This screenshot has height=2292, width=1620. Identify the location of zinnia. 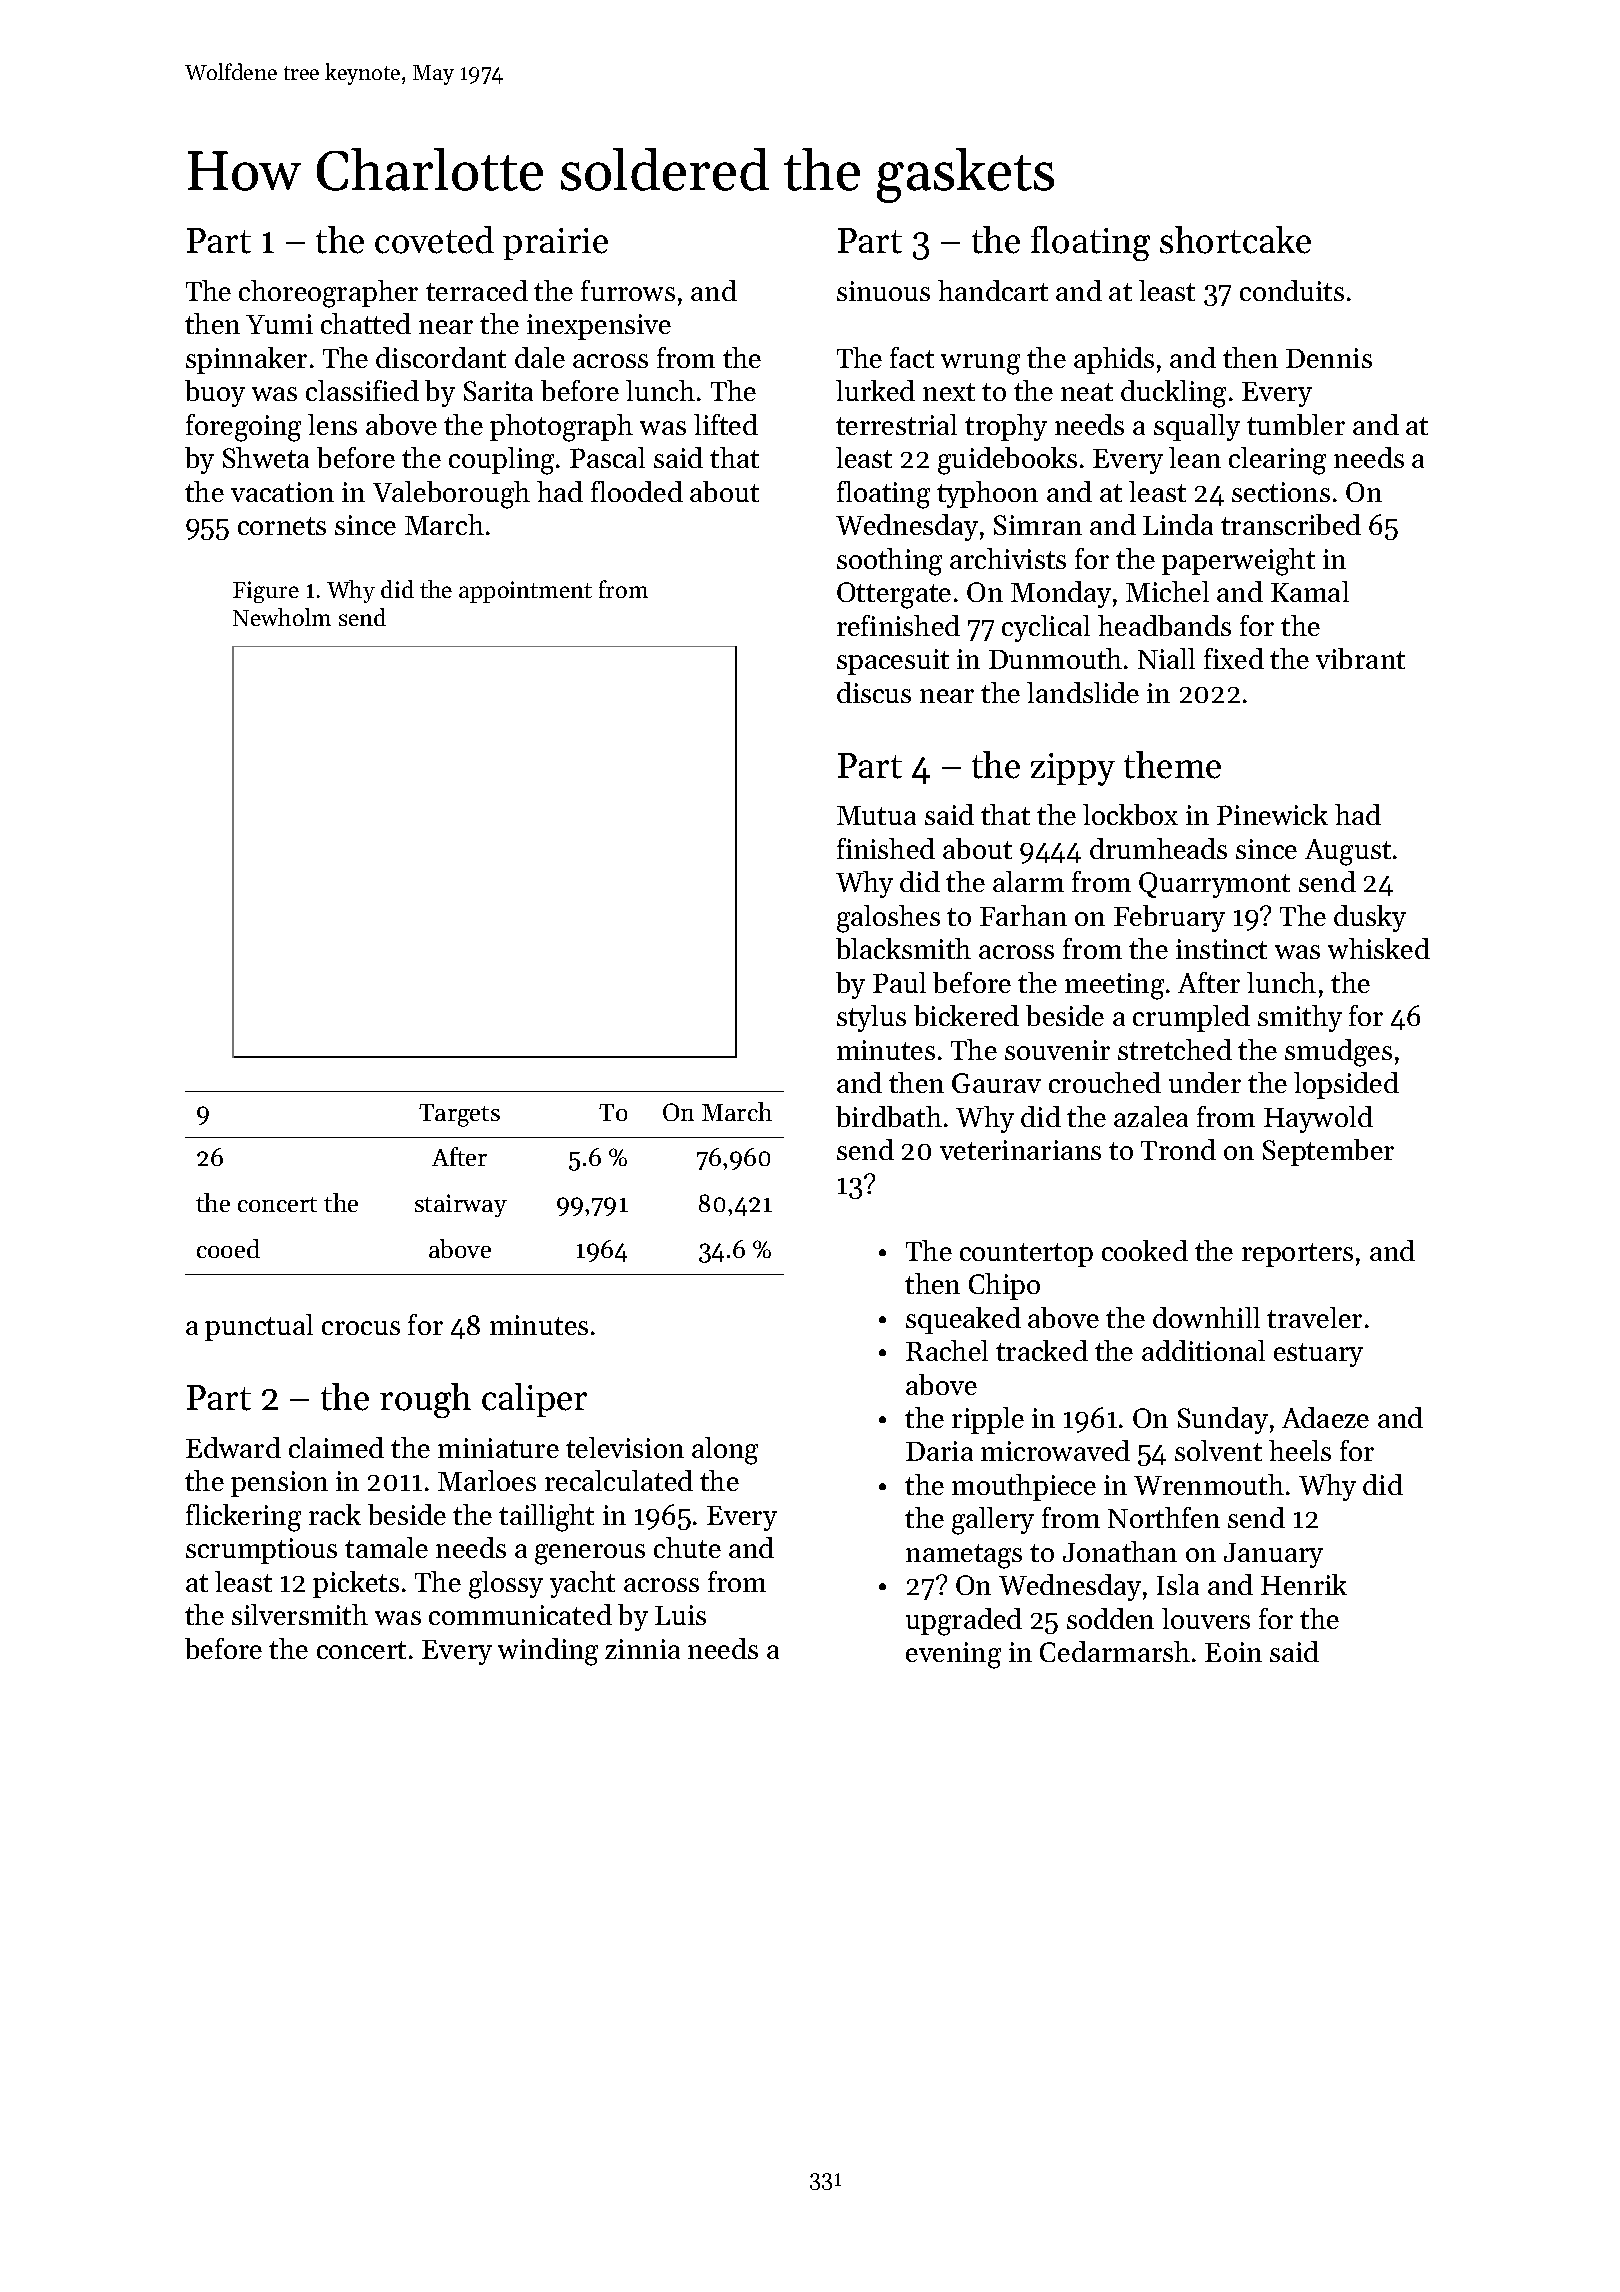
(642, 1649).
